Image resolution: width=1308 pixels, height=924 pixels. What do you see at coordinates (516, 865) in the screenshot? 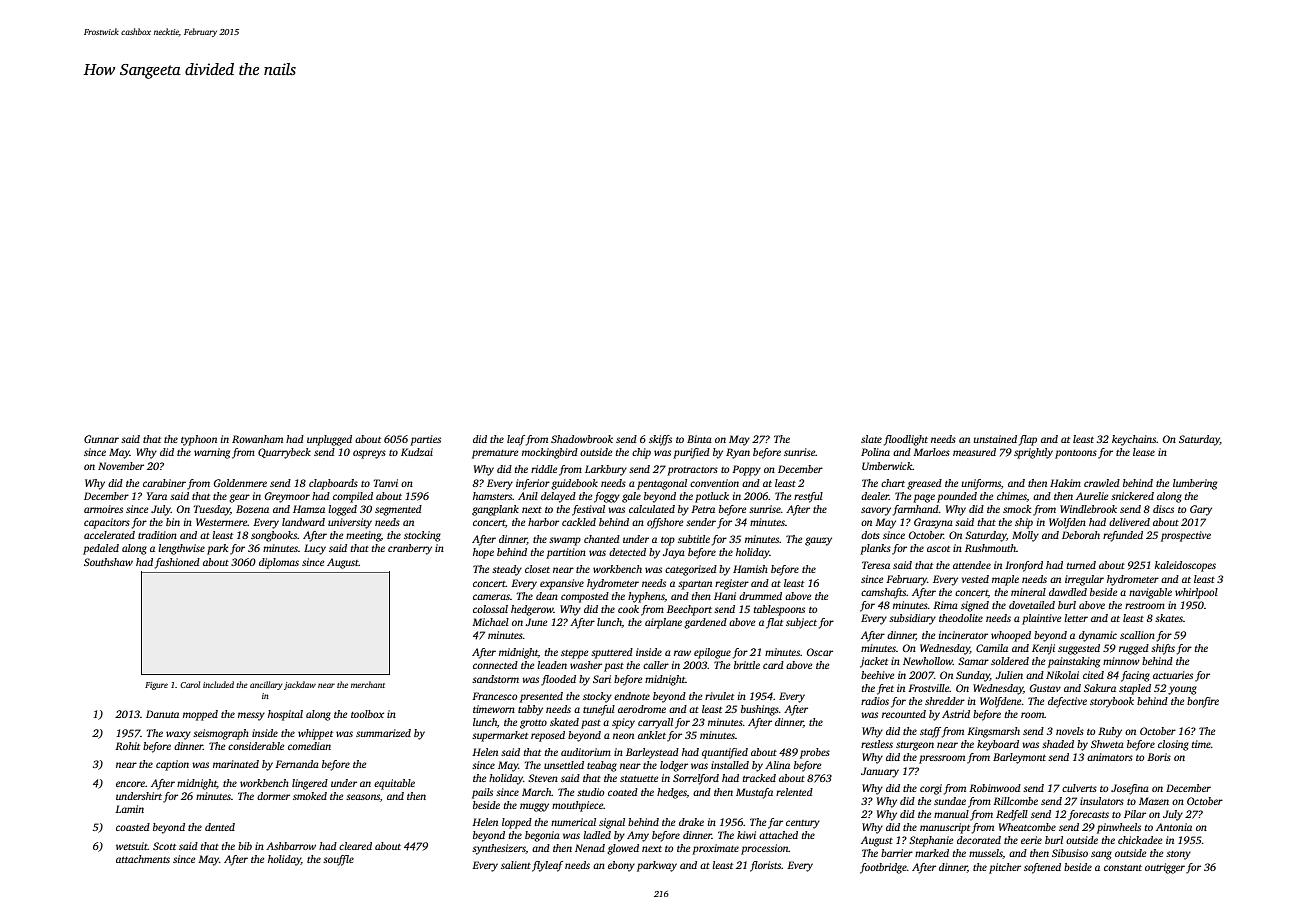
I see `salient` at bounding box center [516, 865].
